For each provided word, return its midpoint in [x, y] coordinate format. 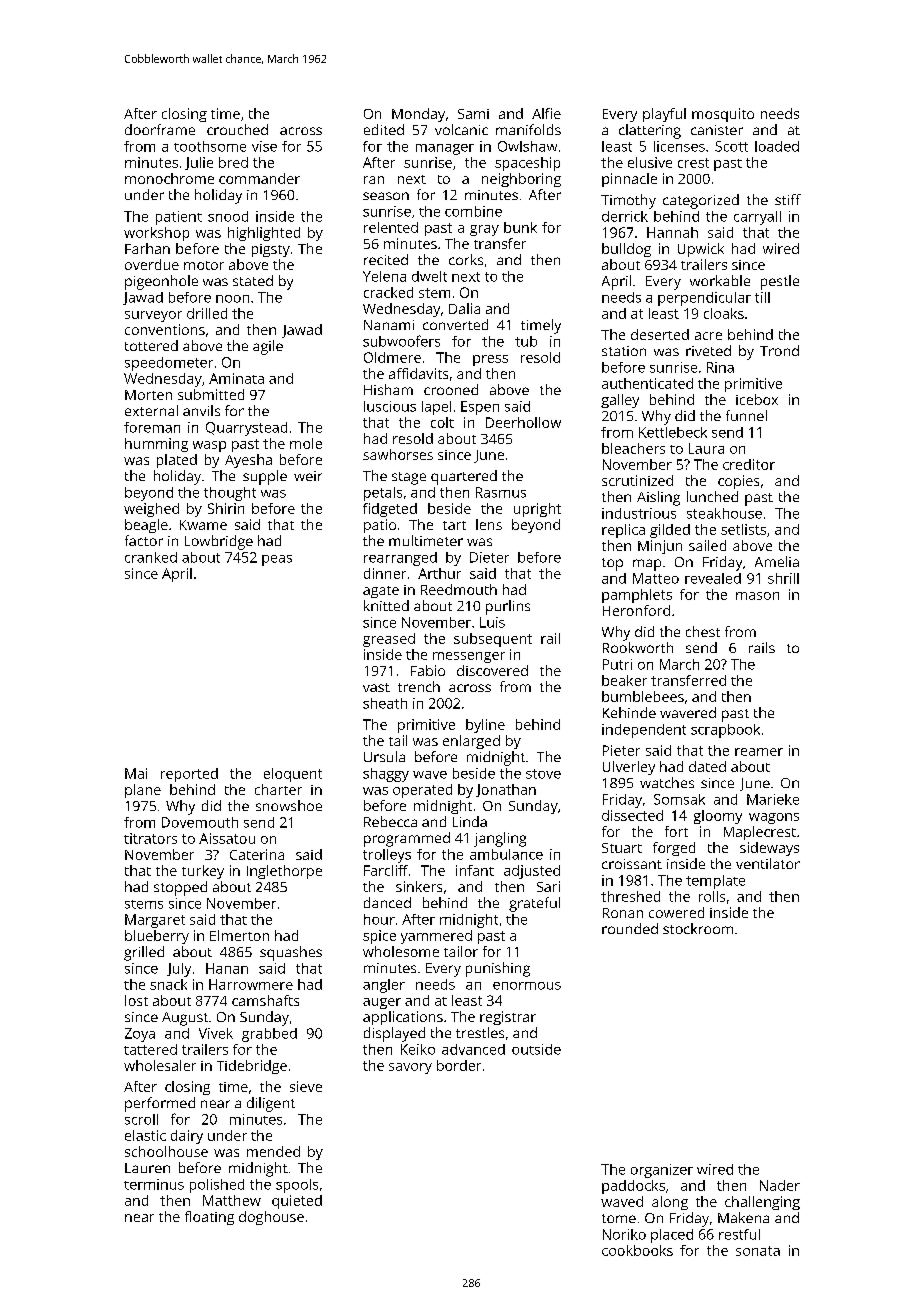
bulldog [626, 250]
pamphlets [637, 596]
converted [455, 324]
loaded [777, 146]
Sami [473, 114]
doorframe [160, 129]
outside [536, 1049]
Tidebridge [252, 1067]
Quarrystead [246, 429]
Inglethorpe [284, 872]
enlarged [471, 742]
